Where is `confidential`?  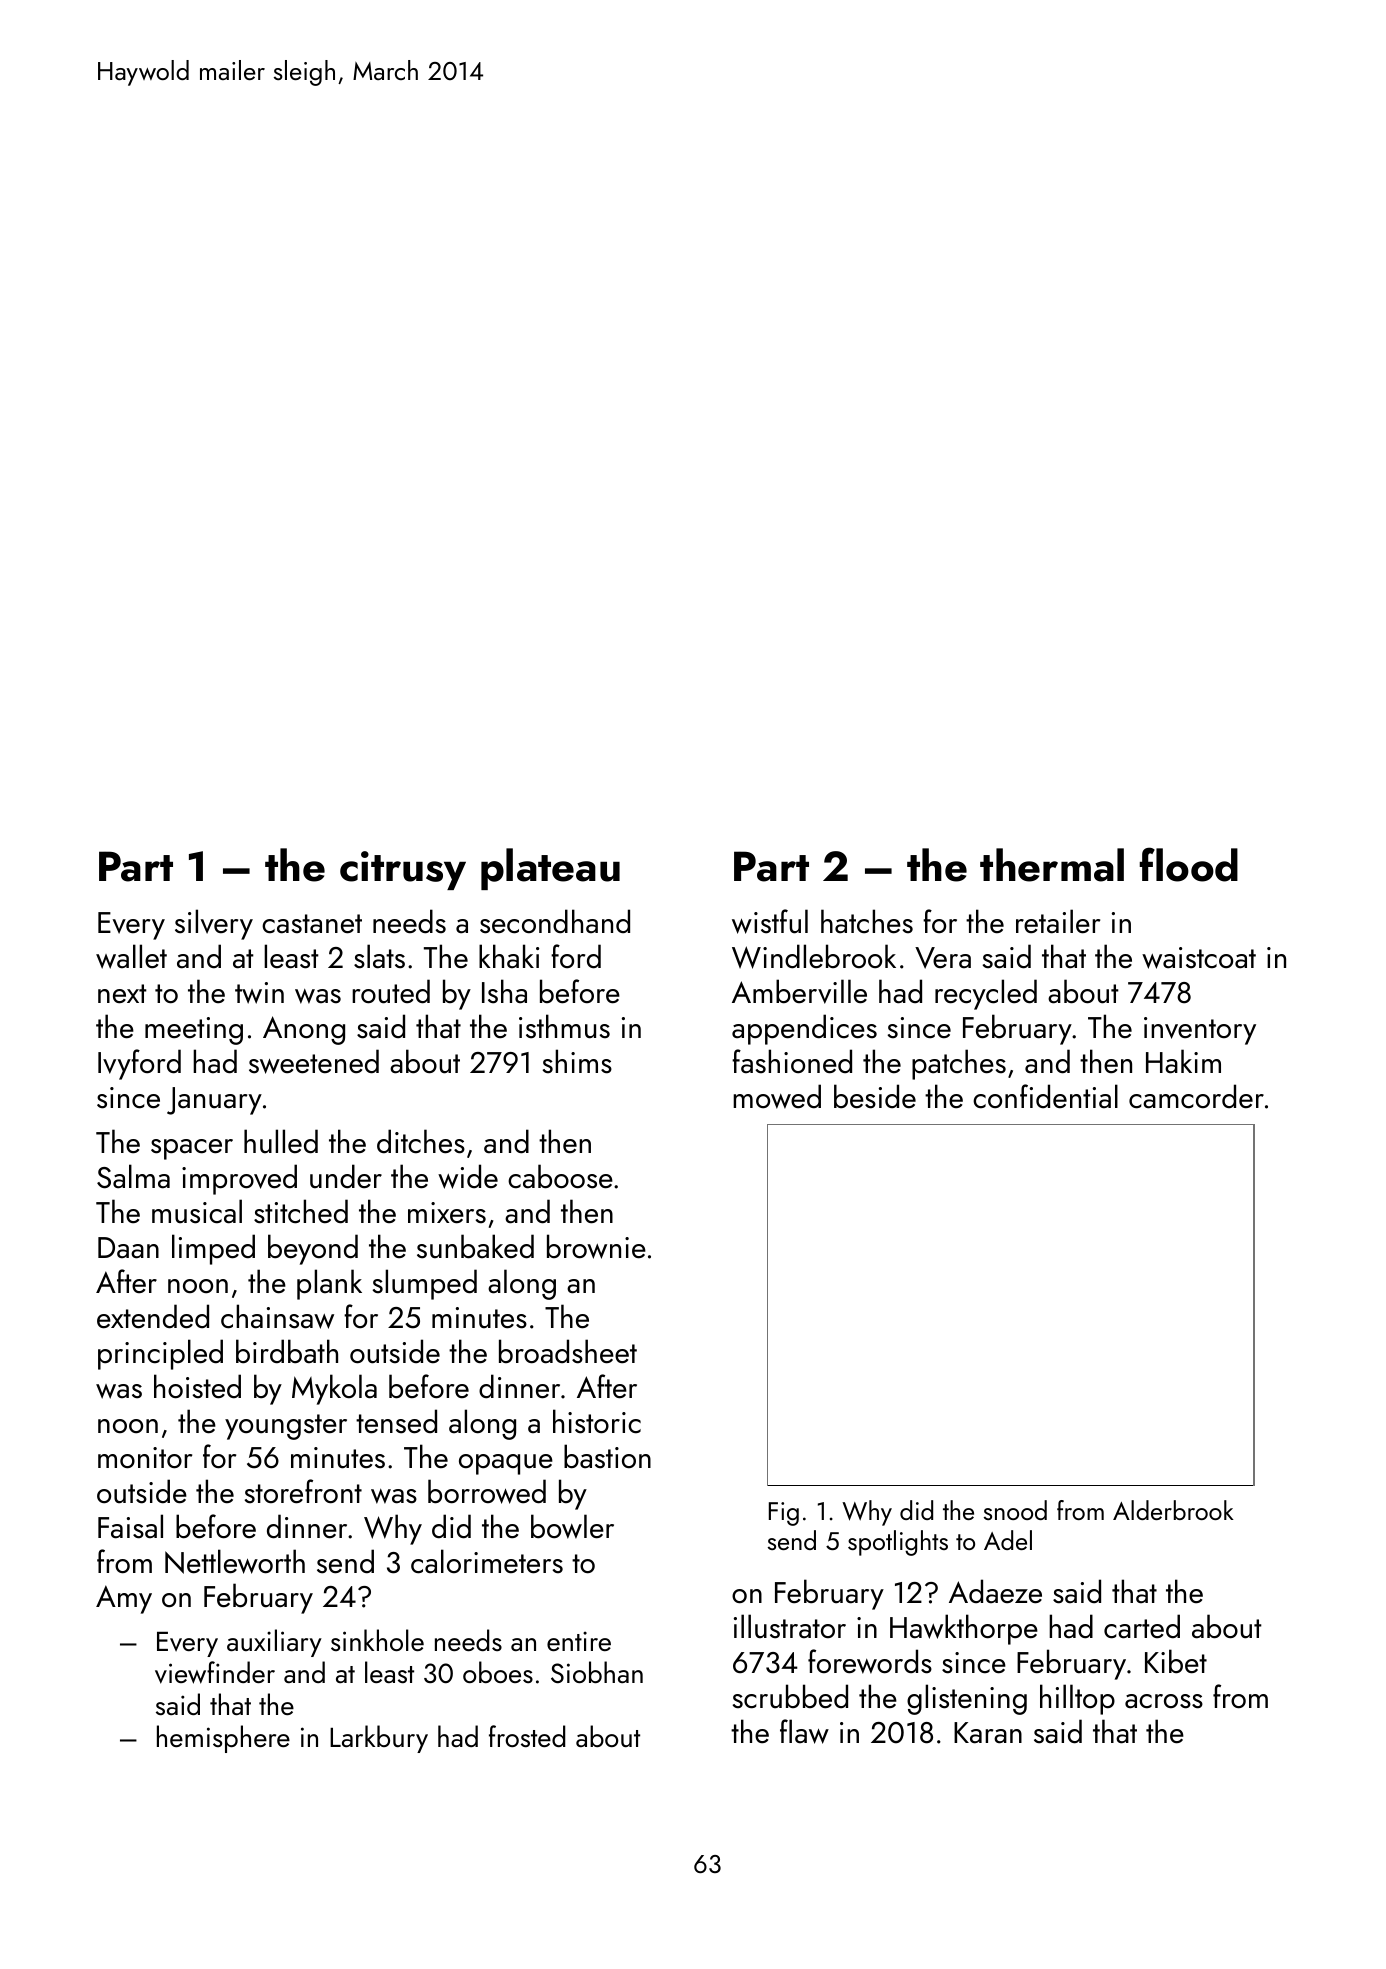
confidential is located at coordinates (1045, 1096).
